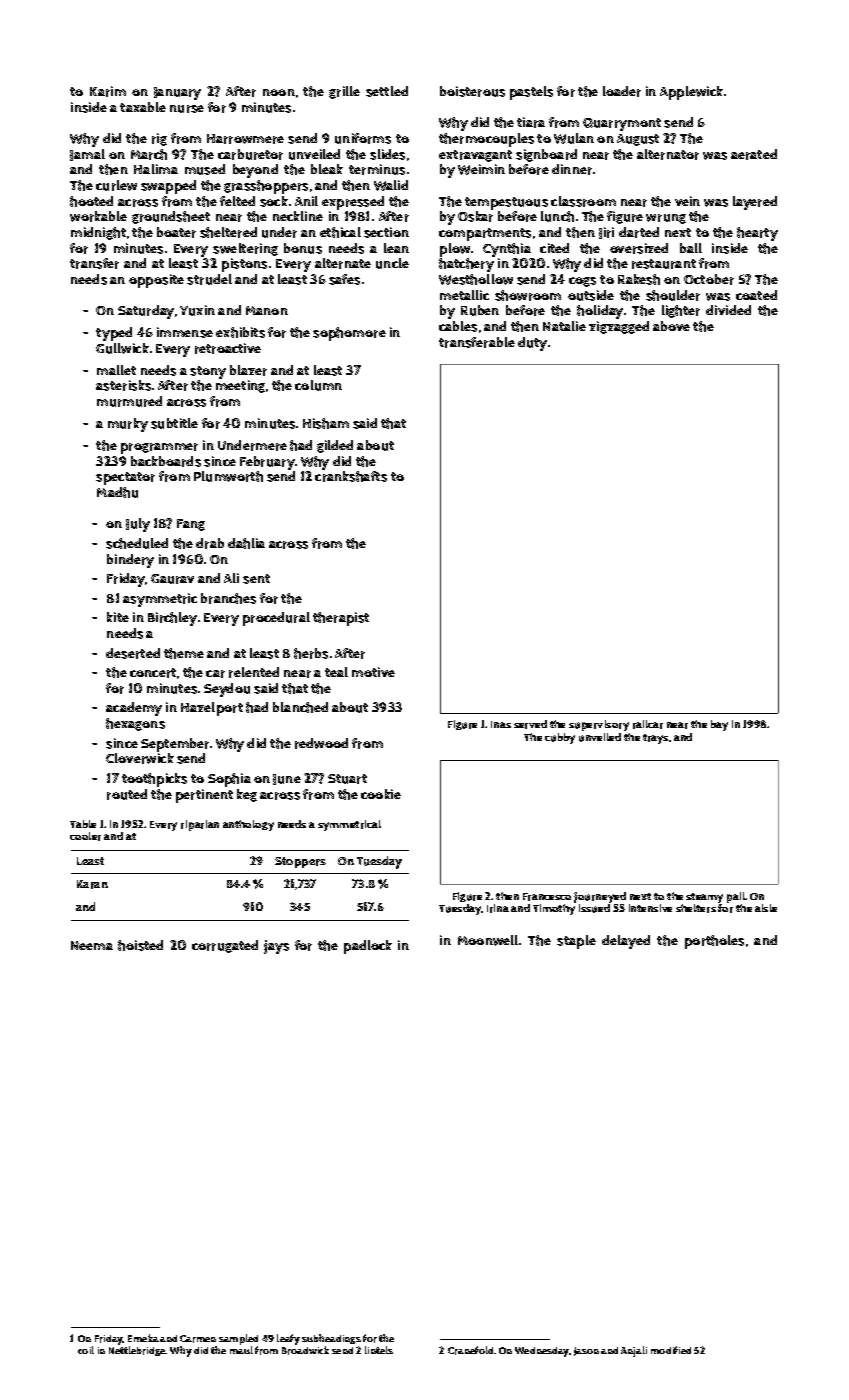 The width and height of the screenshot is (849, 1400). What do you see at coordinates (198, 1339) in the screenshot?
I see `Carmen` at bounding box center [198, 1339].
